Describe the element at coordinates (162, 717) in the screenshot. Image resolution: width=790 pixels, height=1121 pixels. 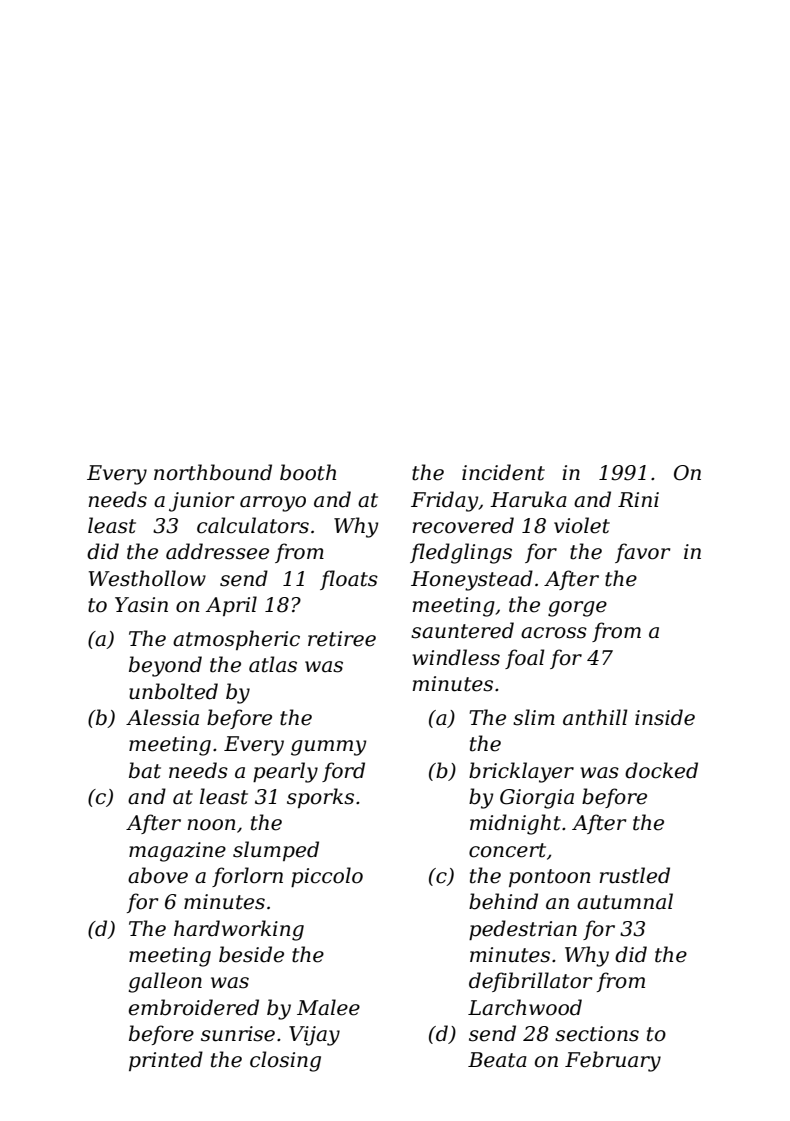
I see `Alessia` at that location.
